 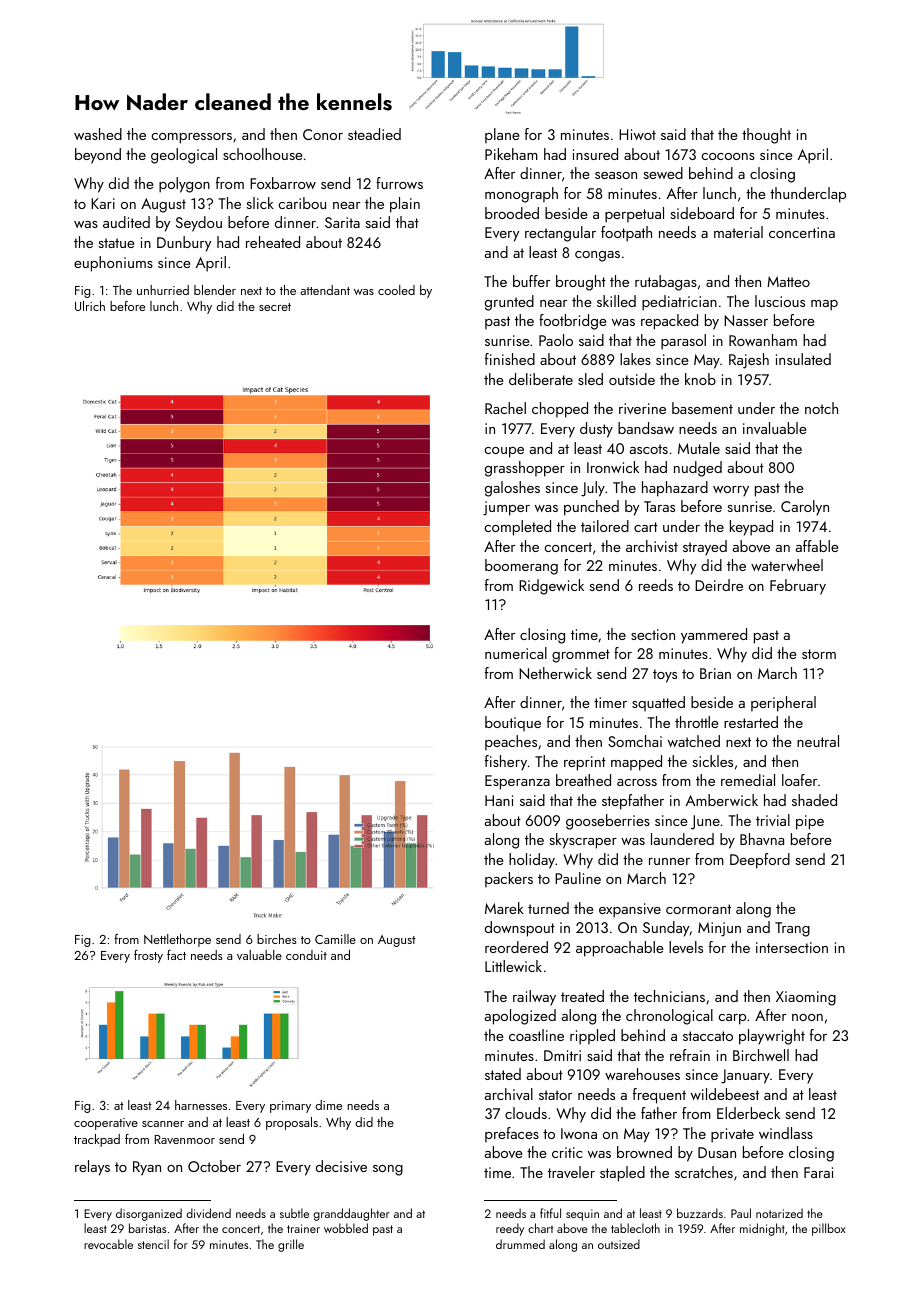 What do you see at coordinates (106, 1124) in the screenshot?
I see `cooperative` at bounding box center [106, 1124].
